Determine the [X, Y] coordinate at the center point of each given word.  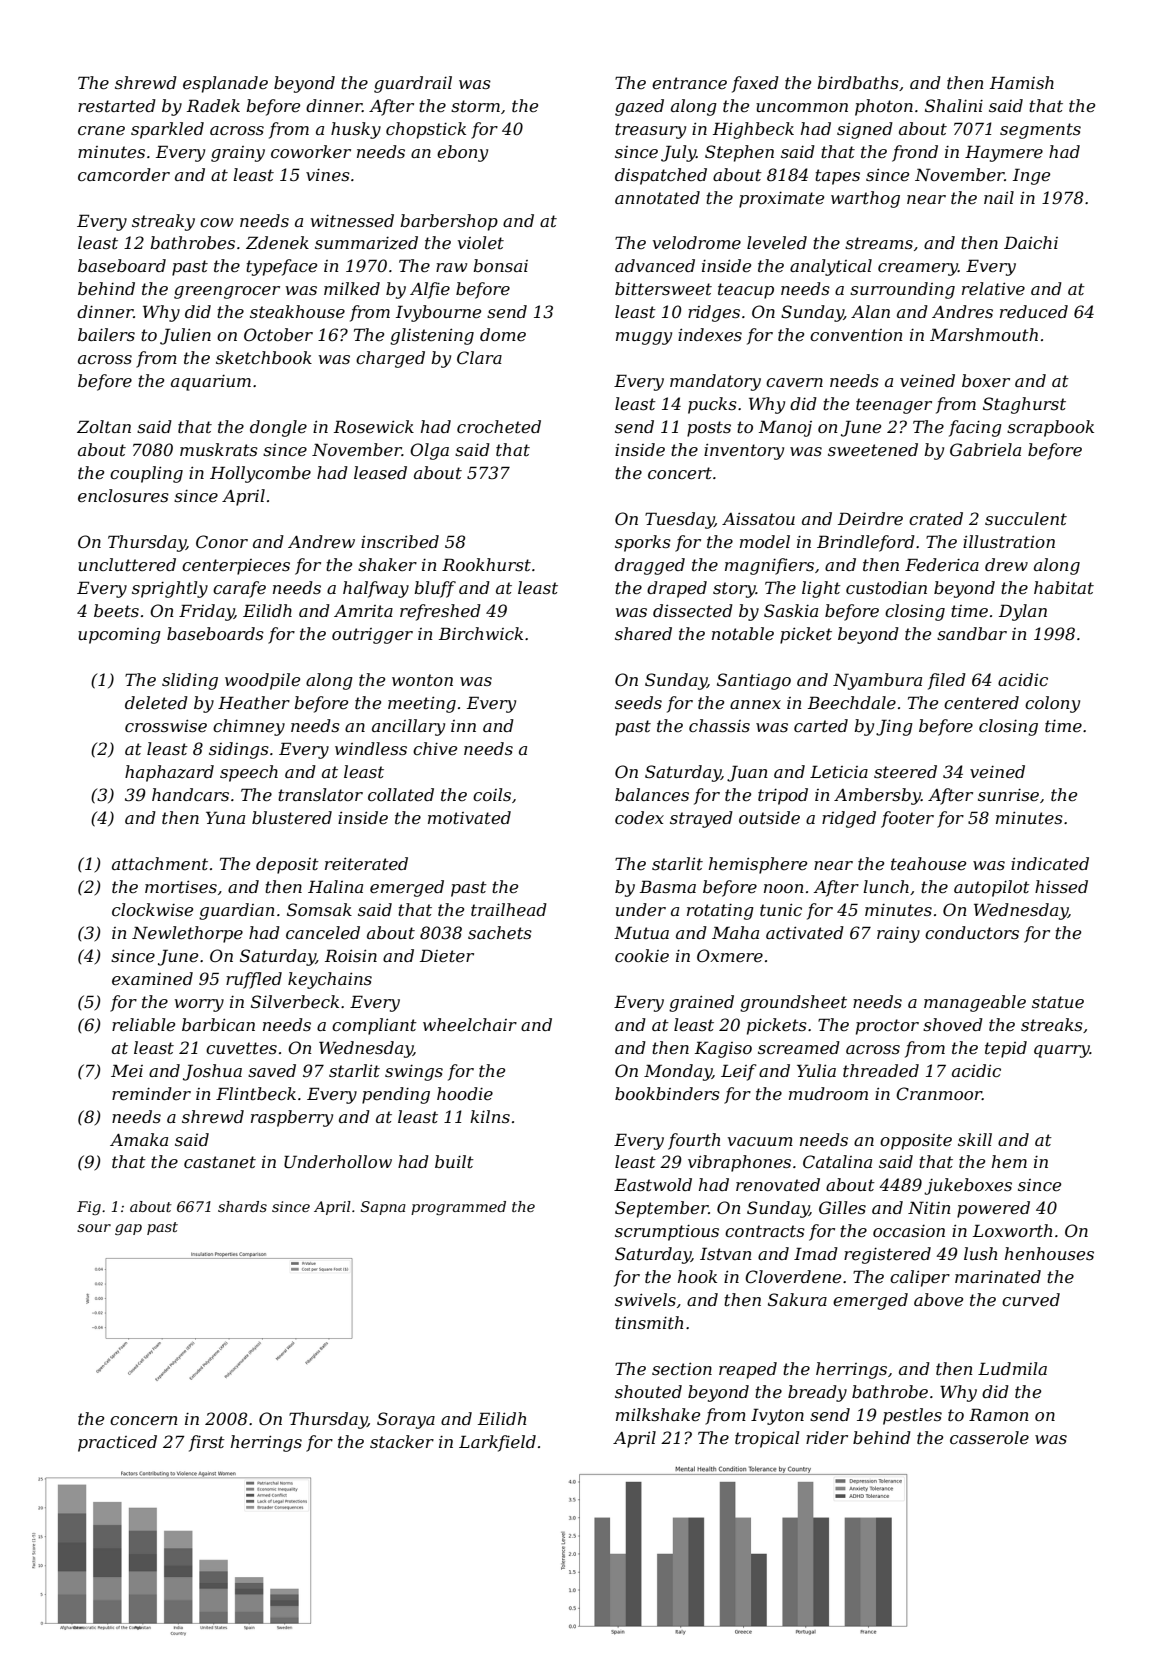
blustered [292, 817]
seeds [638, 702]
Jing [894, 727]
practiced [117, 1443]
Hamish [1022, 82]
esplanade [225, 84]
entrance [689, 83]
